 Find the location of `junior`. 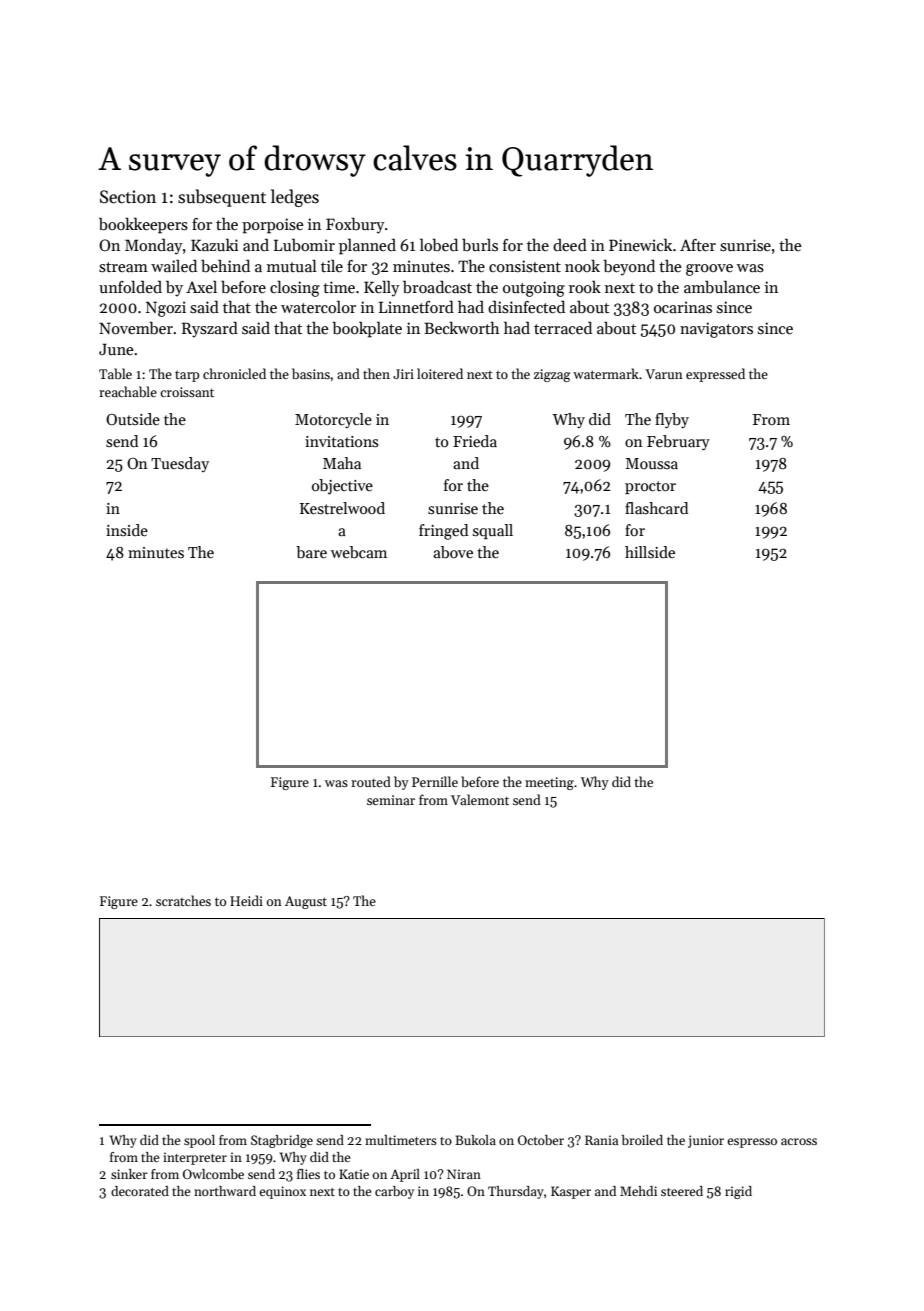

junior is located at coordinates (706, 1141).
